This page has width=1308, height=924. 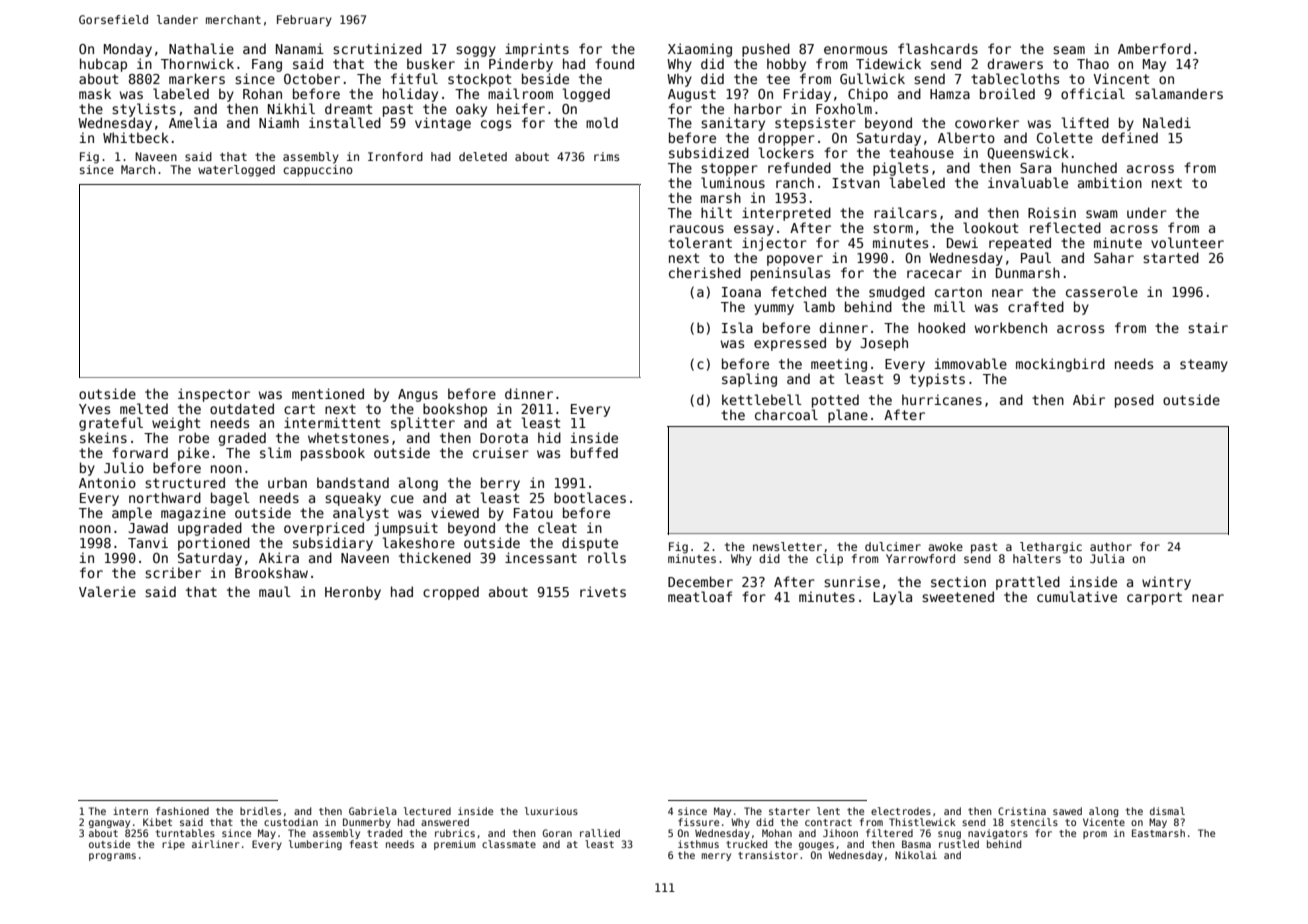 What do you see at coordinates (214, 395) in the page?
I see `inspector` at bounding box center [214, 395].
